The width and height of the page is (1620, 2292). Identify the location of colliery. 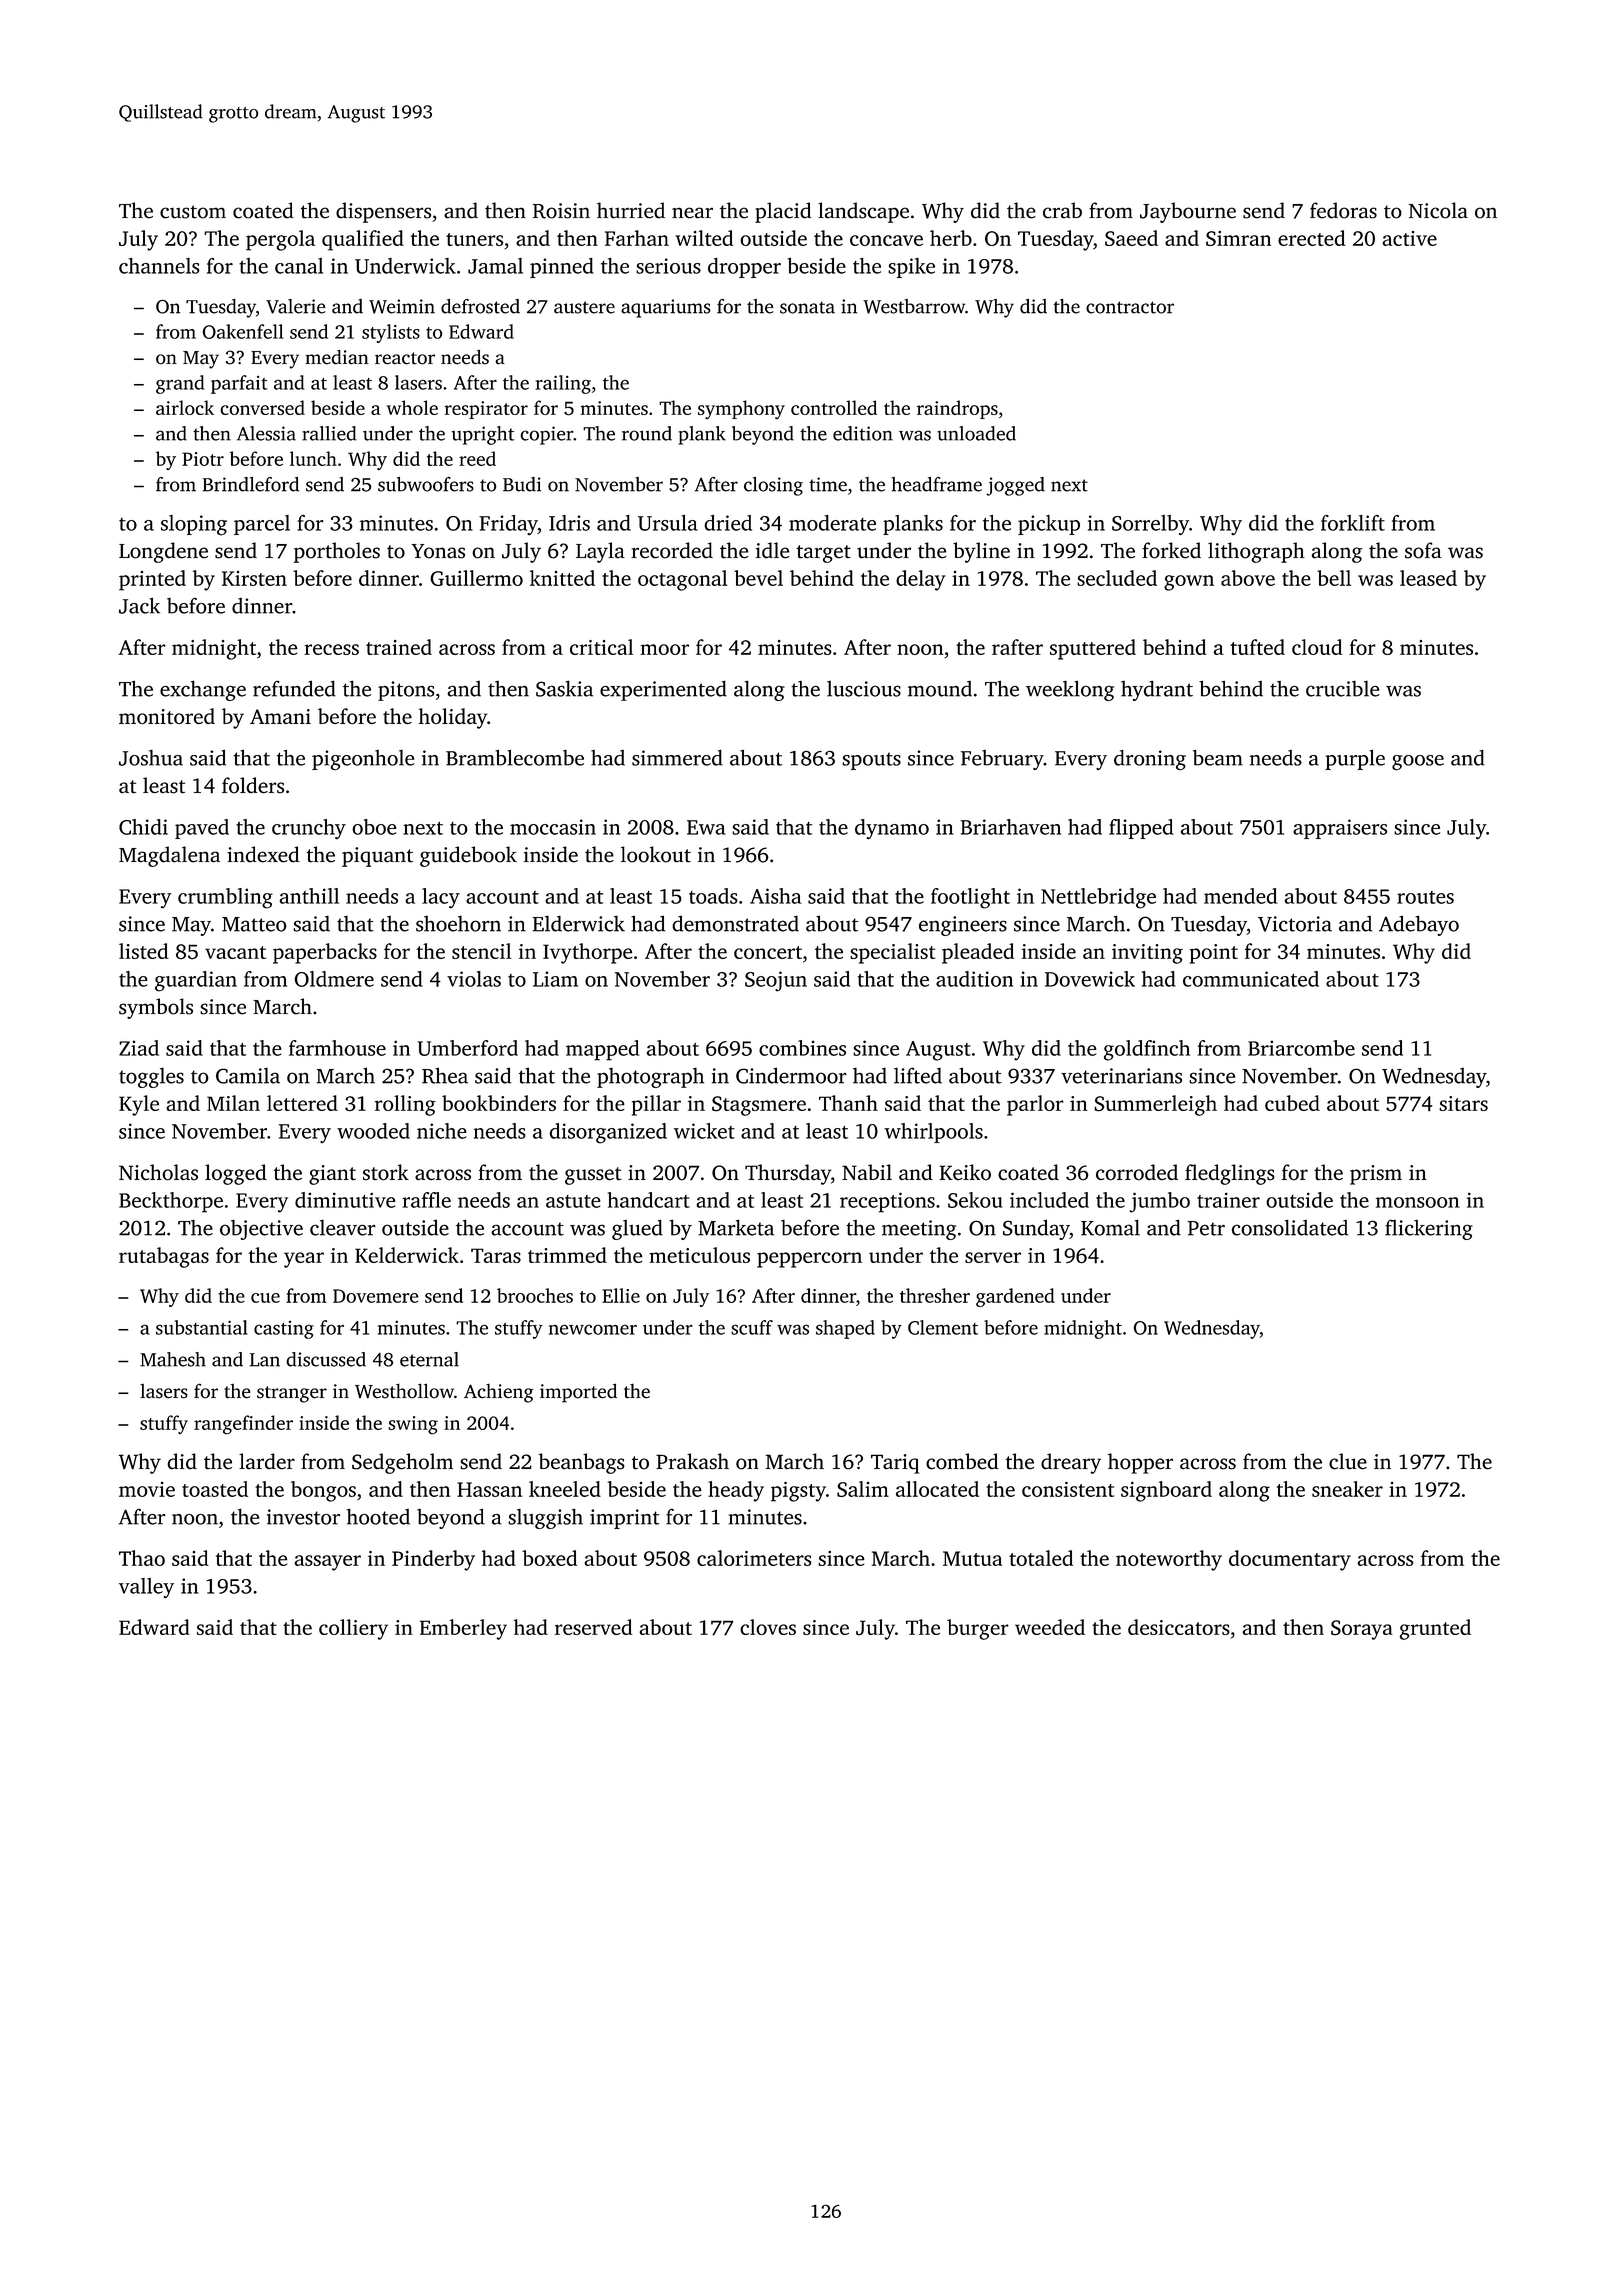
(353, 1629).
